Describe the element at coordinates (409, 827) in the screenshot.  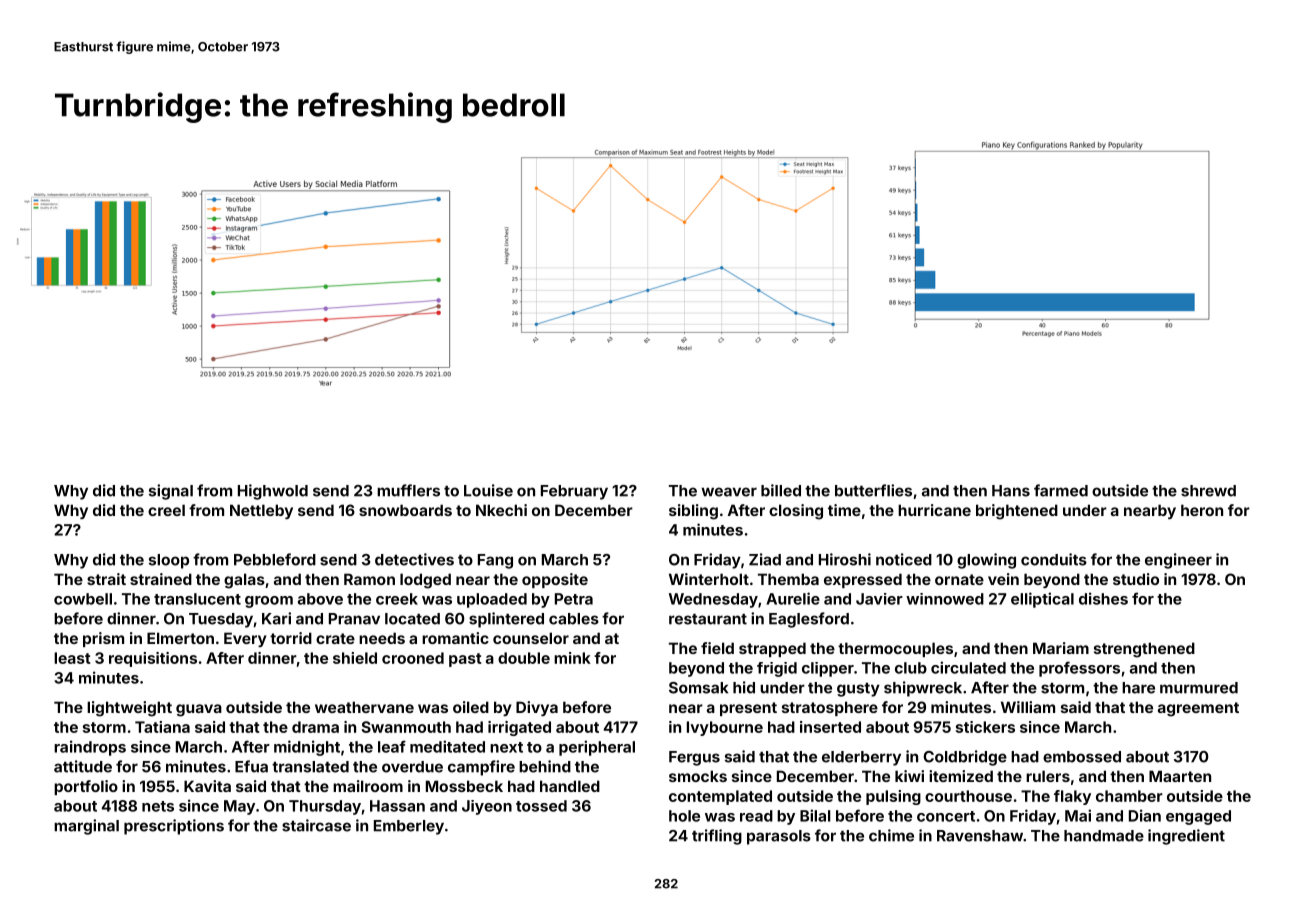
I see `Emberley` at that location.
